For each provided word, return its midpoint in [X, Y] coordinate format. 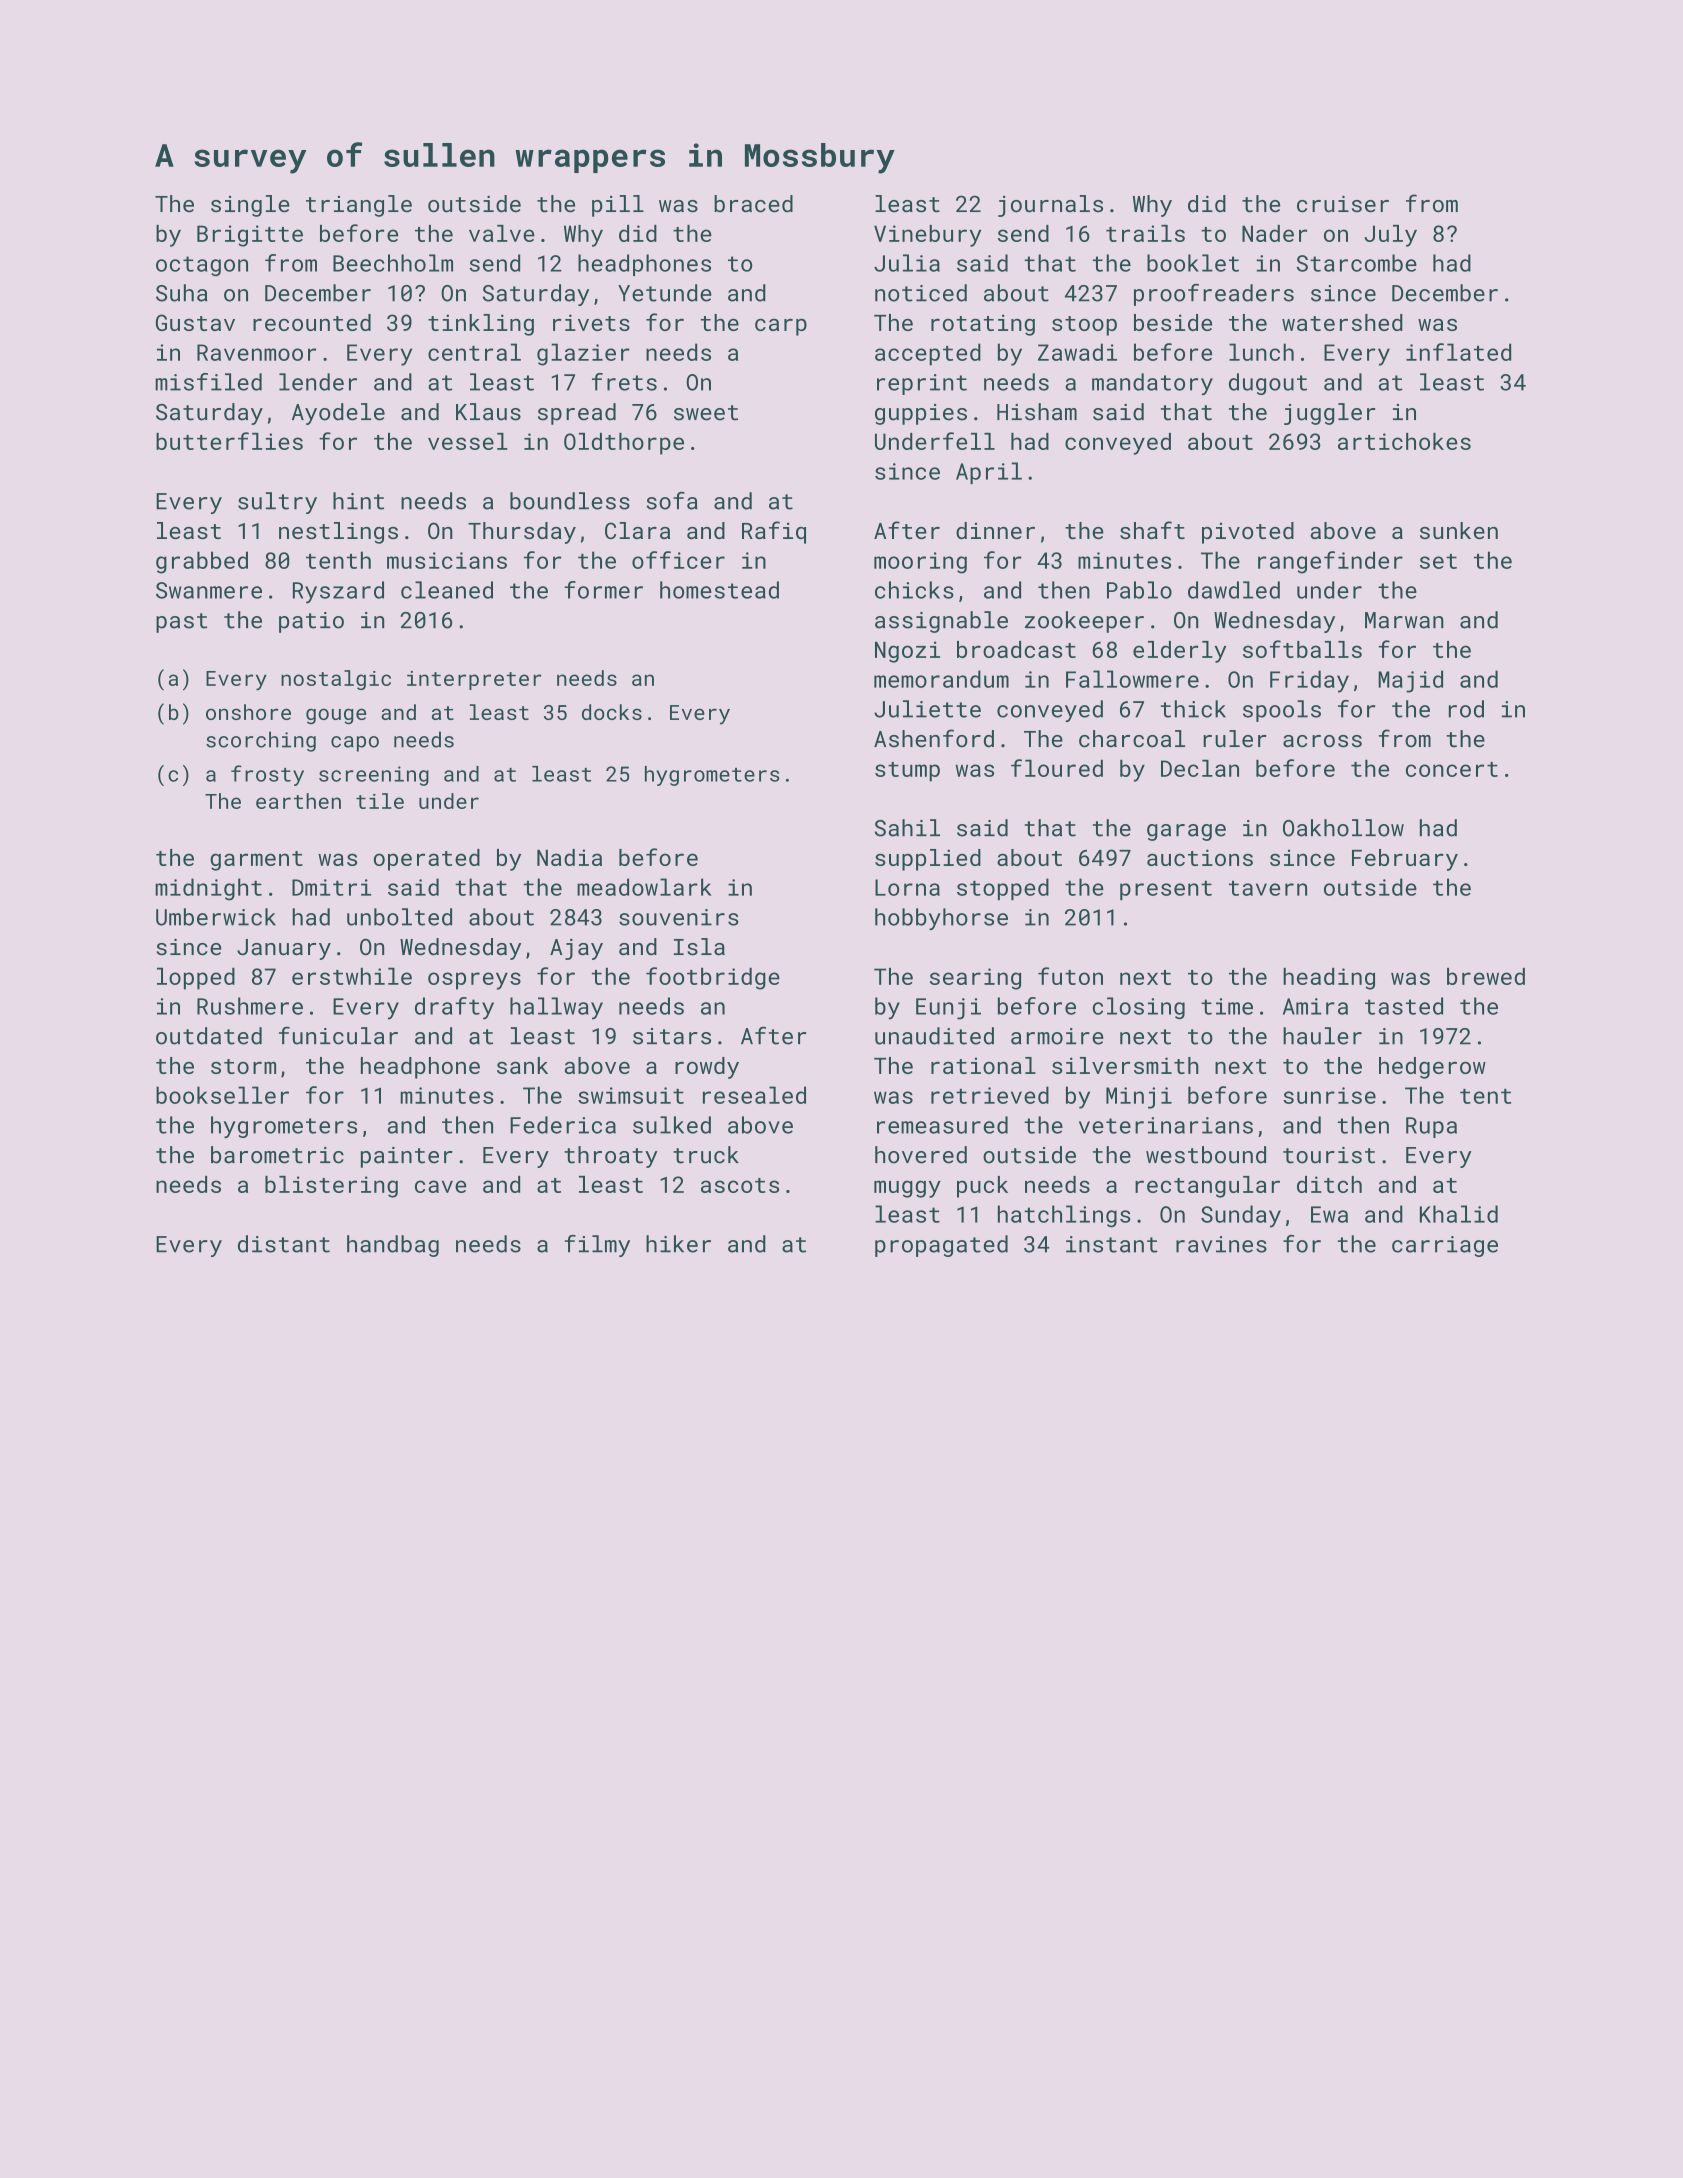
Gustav [195, 322]
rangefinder [1330, 562]
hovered [921, 1155]
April [989, 473]
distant [284, 1244]
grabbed [202, 562]
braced [753, 204]
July [1390, 236]
